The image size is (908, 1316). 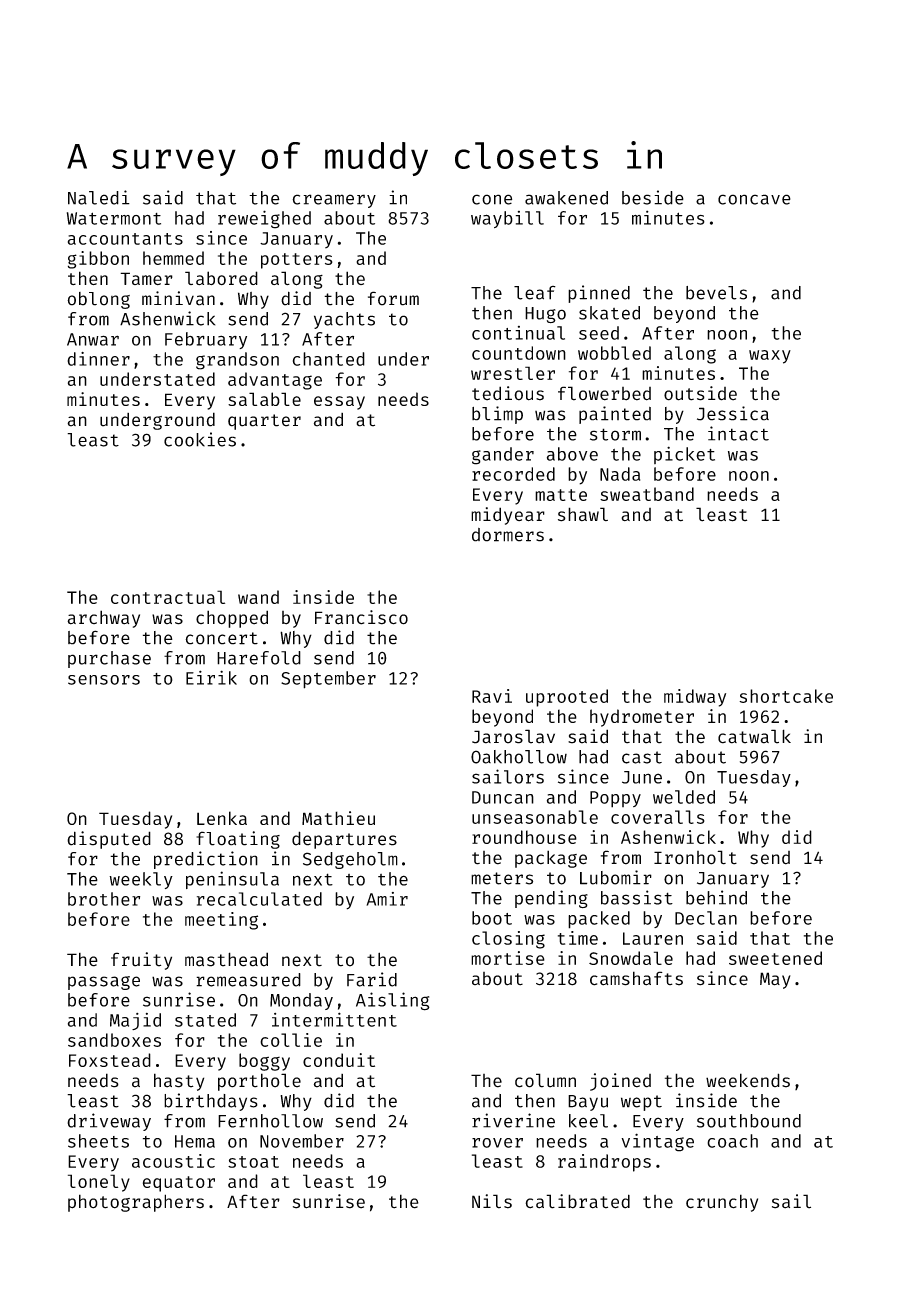 I want to click on cookies, so click(x=200, y=439).
